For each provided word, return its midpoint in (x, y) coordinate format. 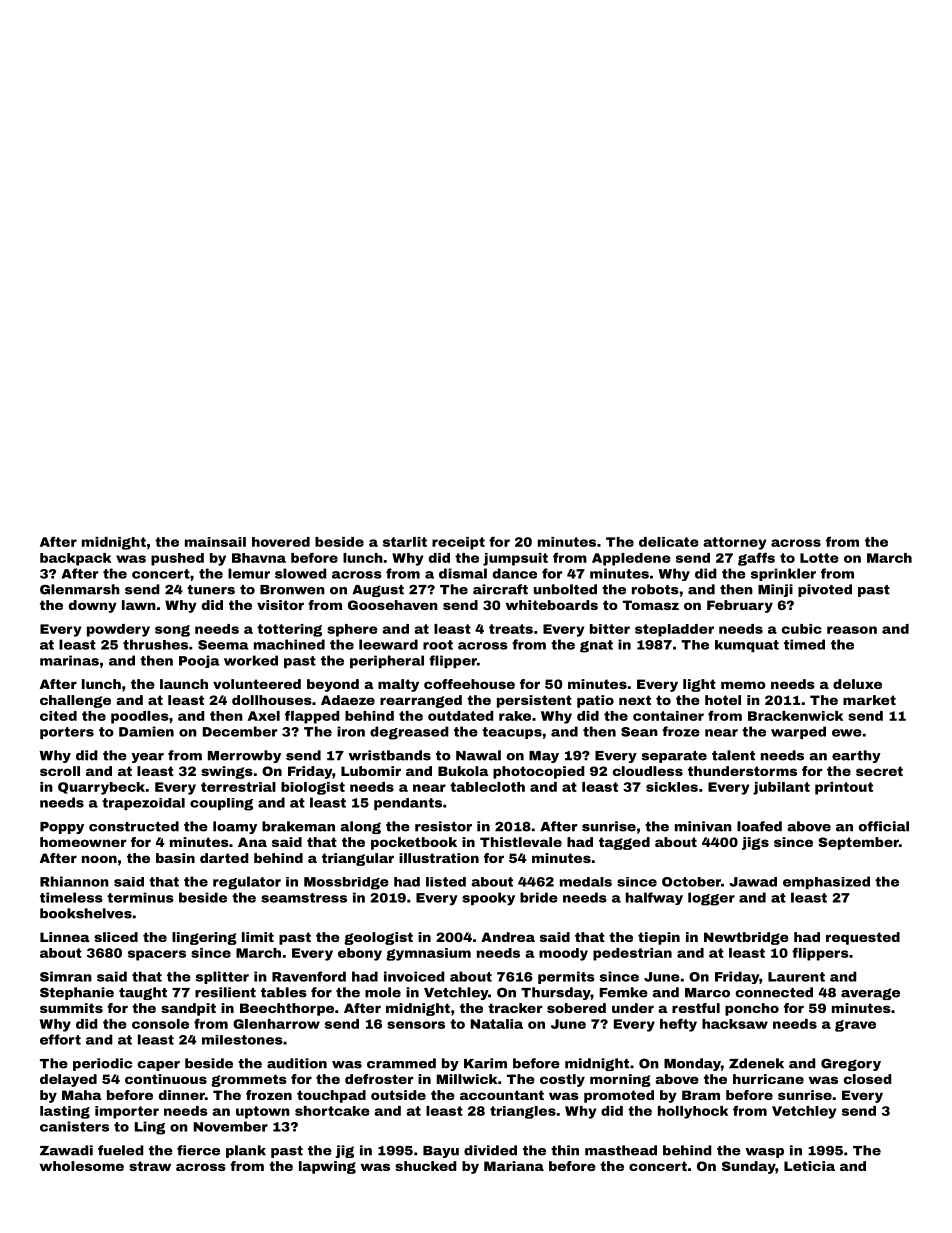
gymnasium (428, 954)
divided (490, 1150)
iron (351, 731)
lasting (65, 1112)
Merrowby (244, 756)
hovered (281, 542)
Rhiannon (74, 881)
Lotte (819, 558)
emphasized (826, 882)
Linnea (64, 937)
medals (586, 882)
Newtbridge (746, 938)
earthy (856, 756)
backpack (75, 559)
